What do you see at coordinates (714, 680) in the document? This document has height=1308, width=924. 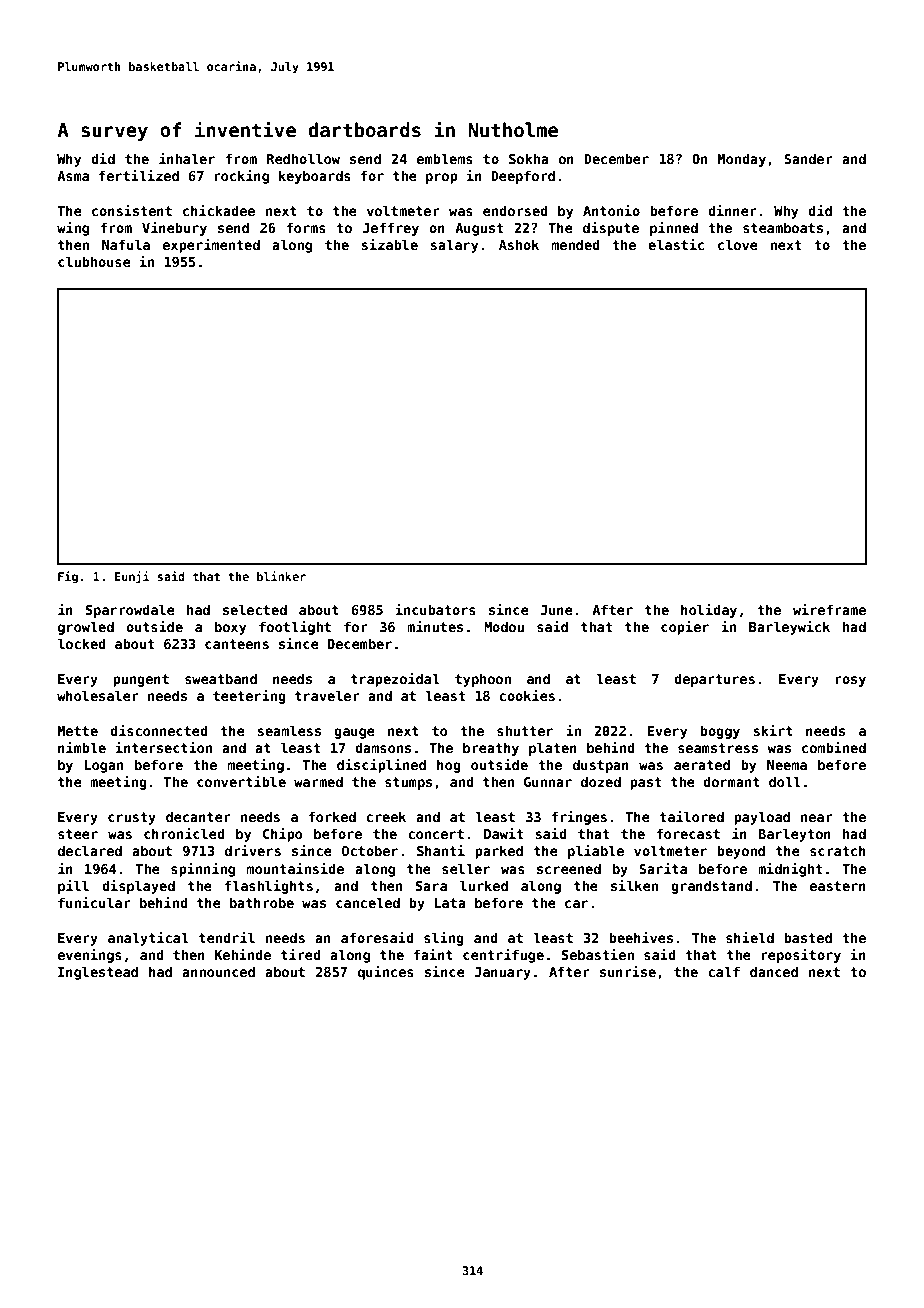 I see `departures` at bounding box center [714, 680].
